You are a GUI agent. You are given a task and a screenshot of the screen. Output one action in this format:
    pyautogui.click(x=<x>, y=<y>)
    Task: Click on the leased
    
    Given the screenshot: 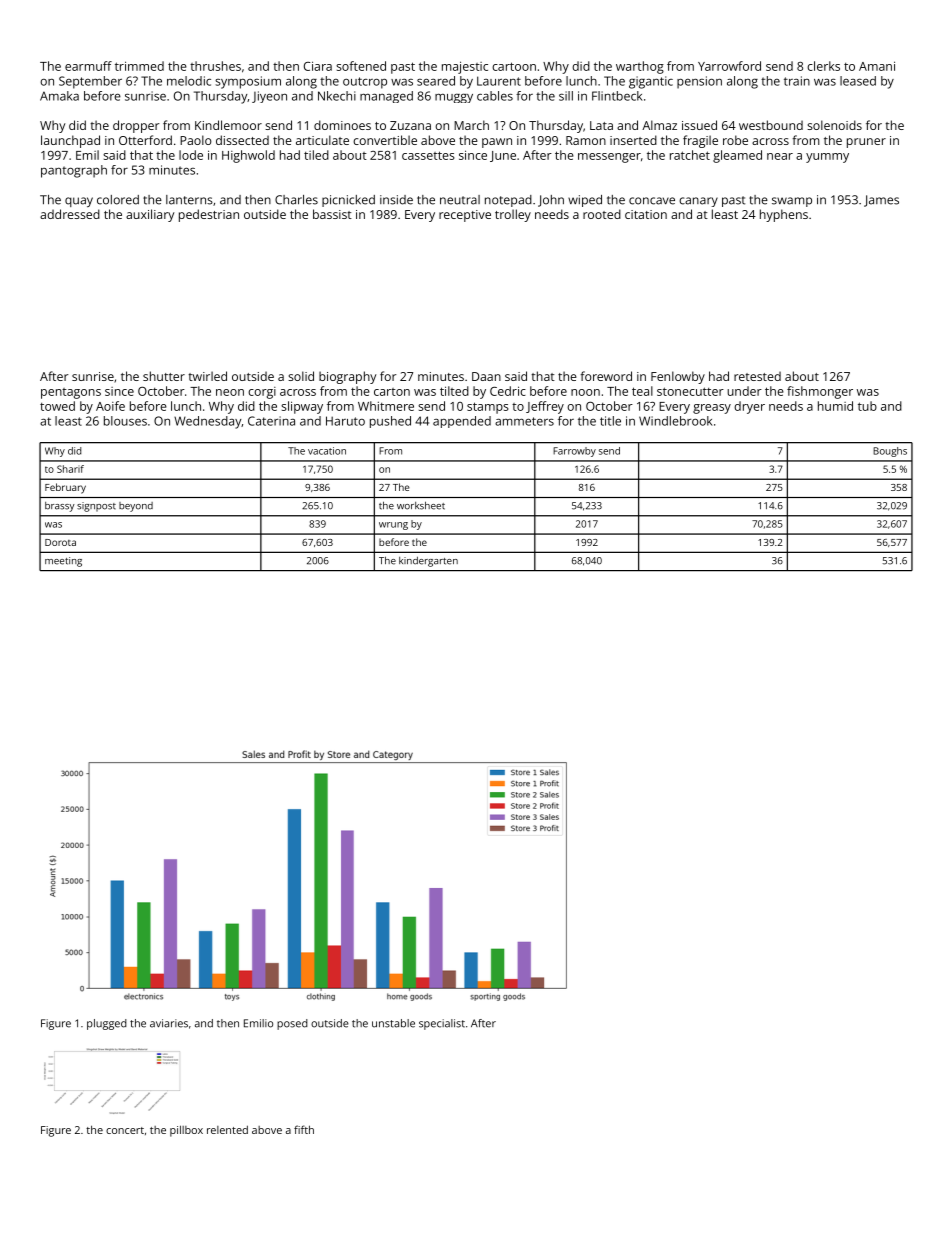 What is the action you would take?
    pyautogui.click(x=858, y=81)
